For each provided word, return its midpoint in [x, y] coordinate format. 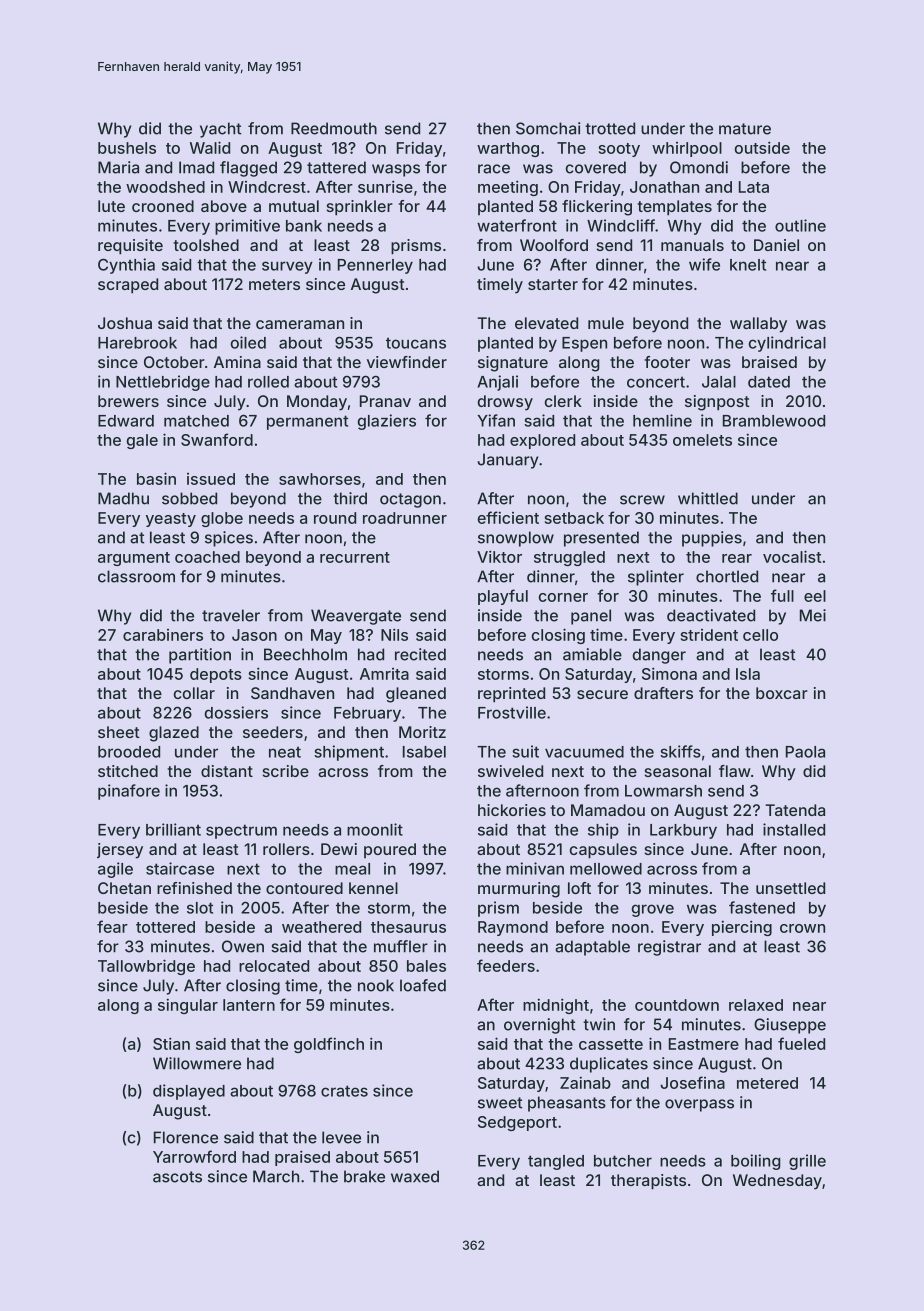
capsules [603, 851]
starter [553, 284]
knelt [748, 265]
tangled [556, 1162]
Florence [186, 1137]
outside [762, 147]
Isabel [424, 752]
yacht [220, 130]
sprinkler [360, 208]
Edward [126, 421]
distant [227, 771]
